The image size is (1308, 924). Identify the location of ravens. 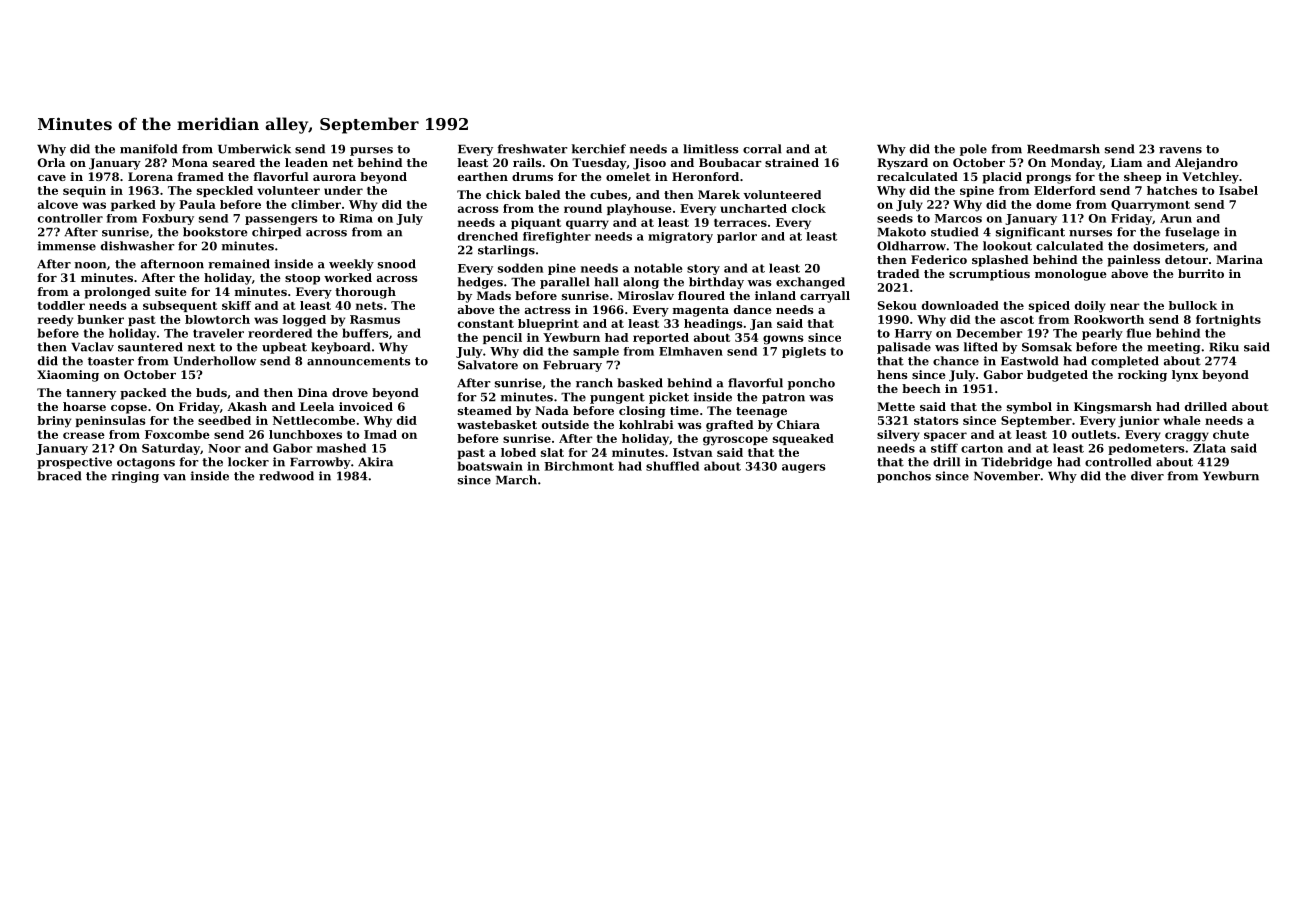
(1180, 150).
